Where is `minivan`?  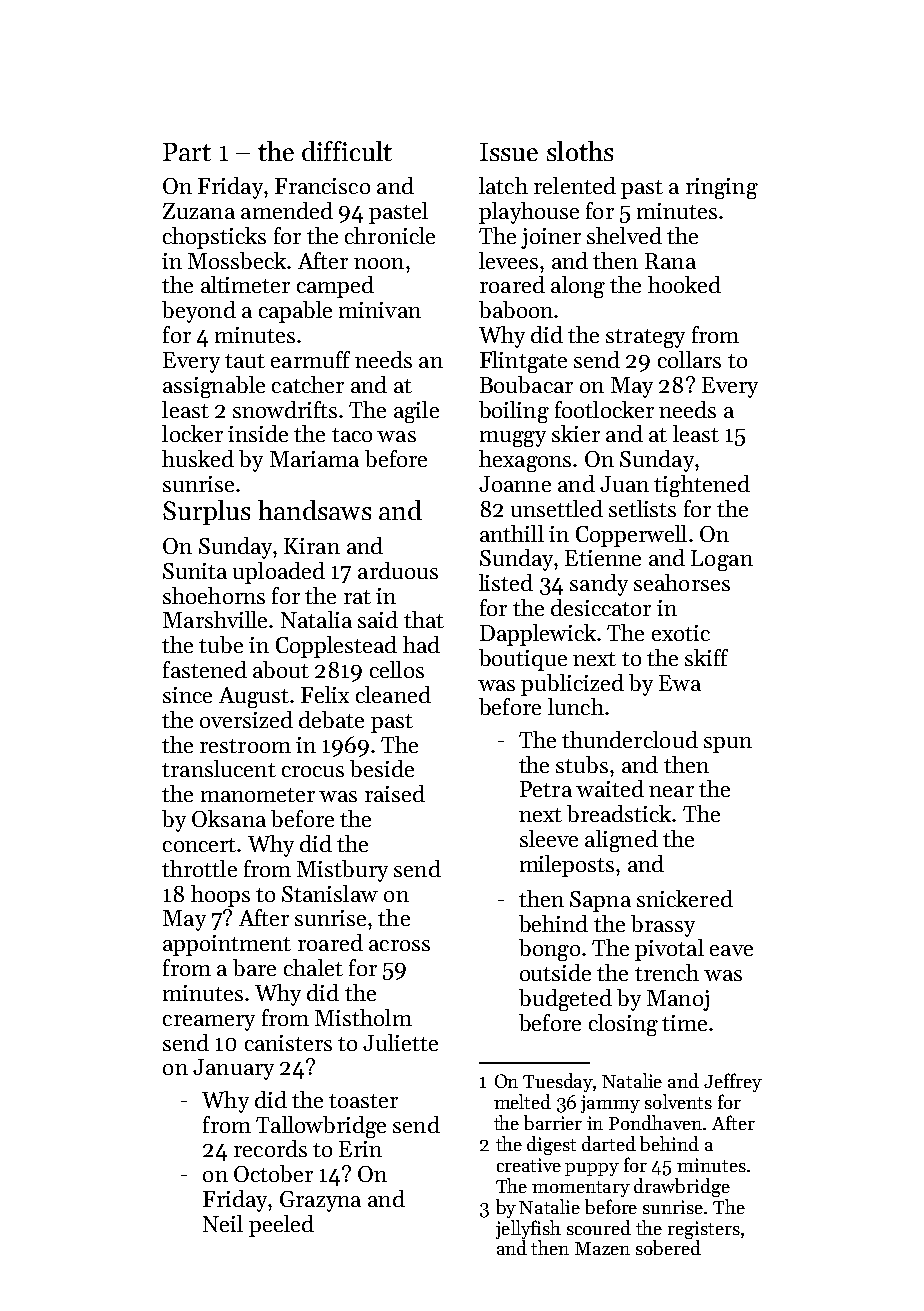
minivan is located at coordinates (380, 310).
